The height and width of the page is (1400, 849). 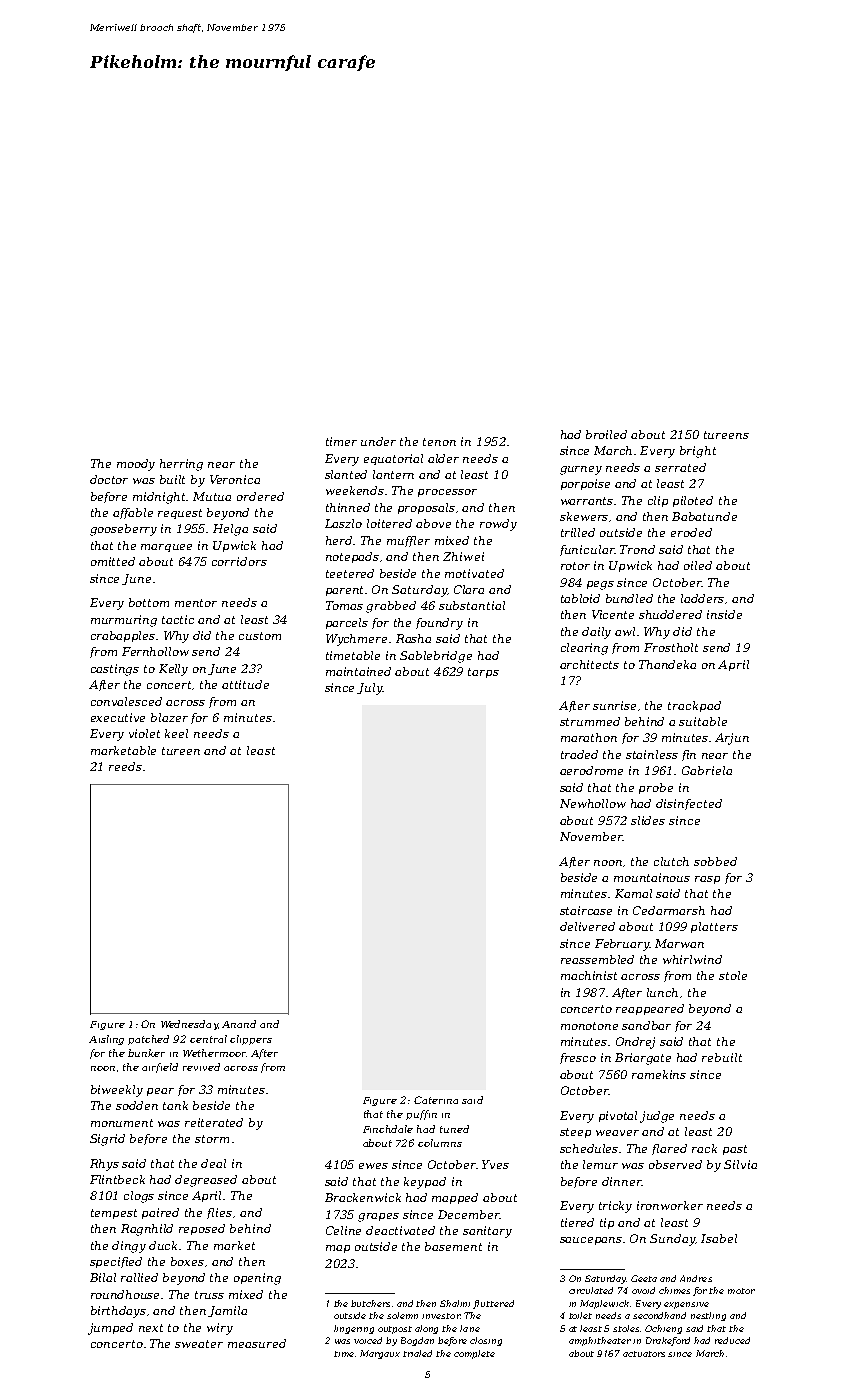 I want to click on disinfected, so click(x=689, y=804).
